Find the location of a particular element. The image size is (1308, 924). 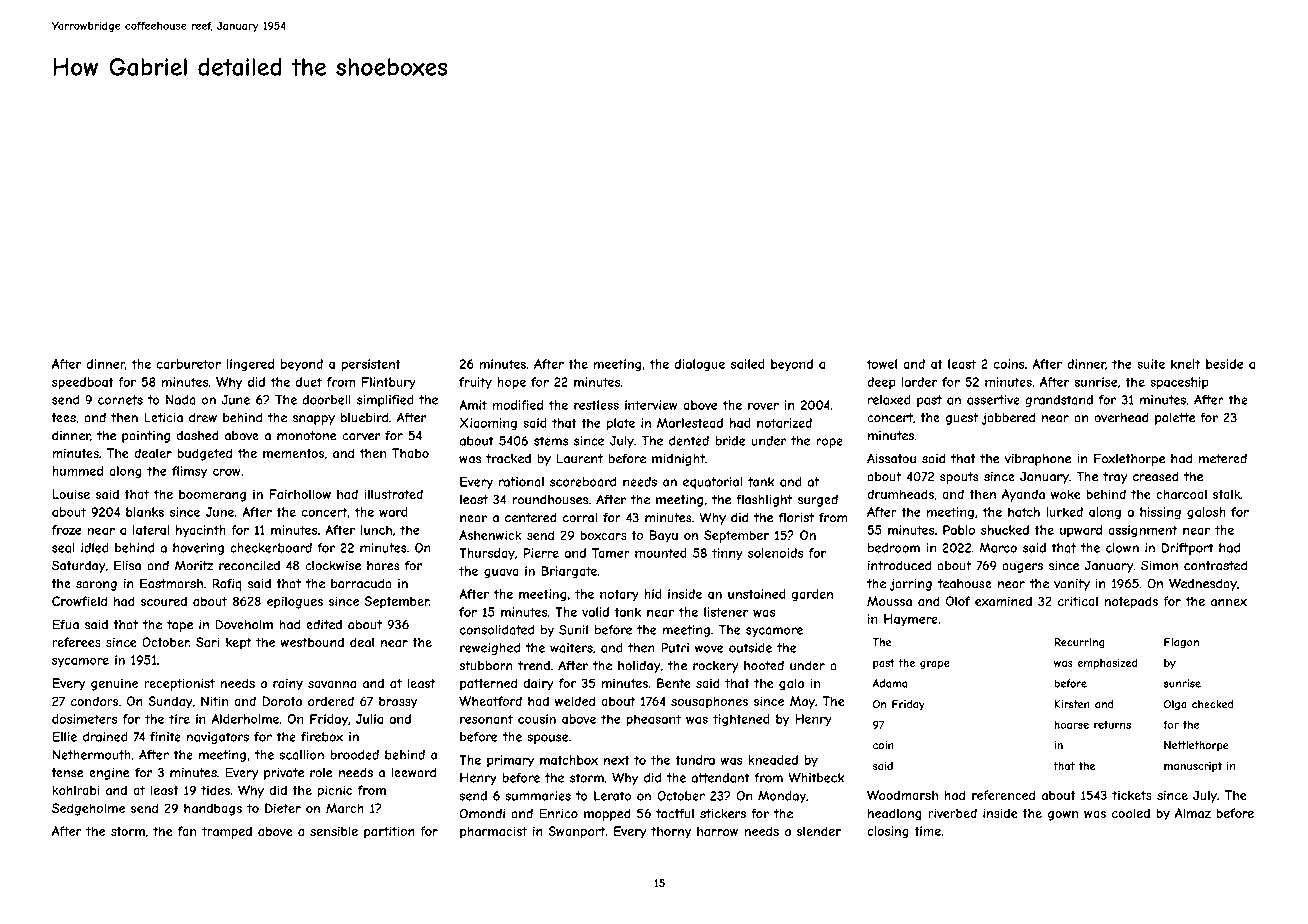

persistent is located at coordinates (371, 365).
